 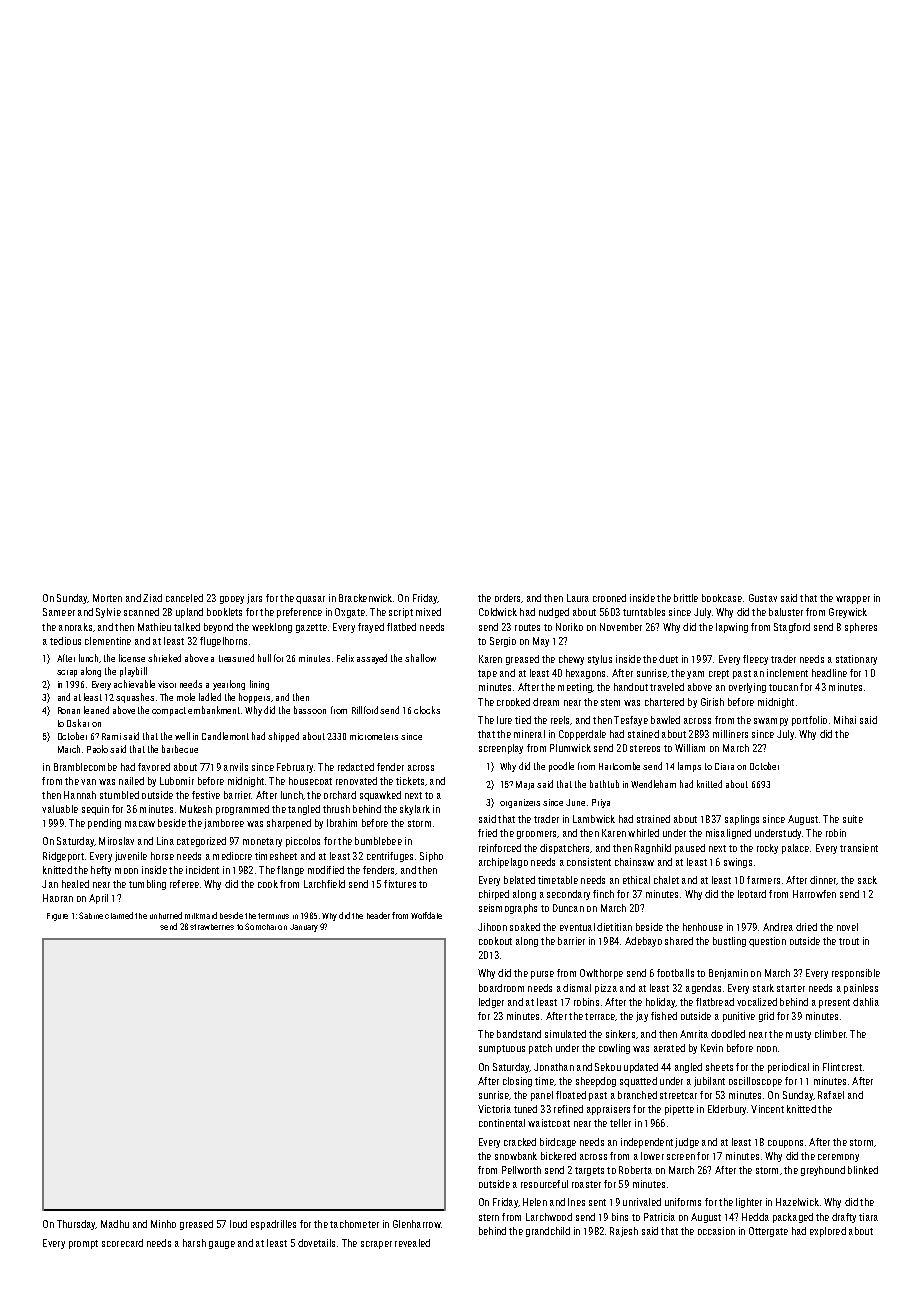 I want to click on tumbling, so click(x=147, y=885).
